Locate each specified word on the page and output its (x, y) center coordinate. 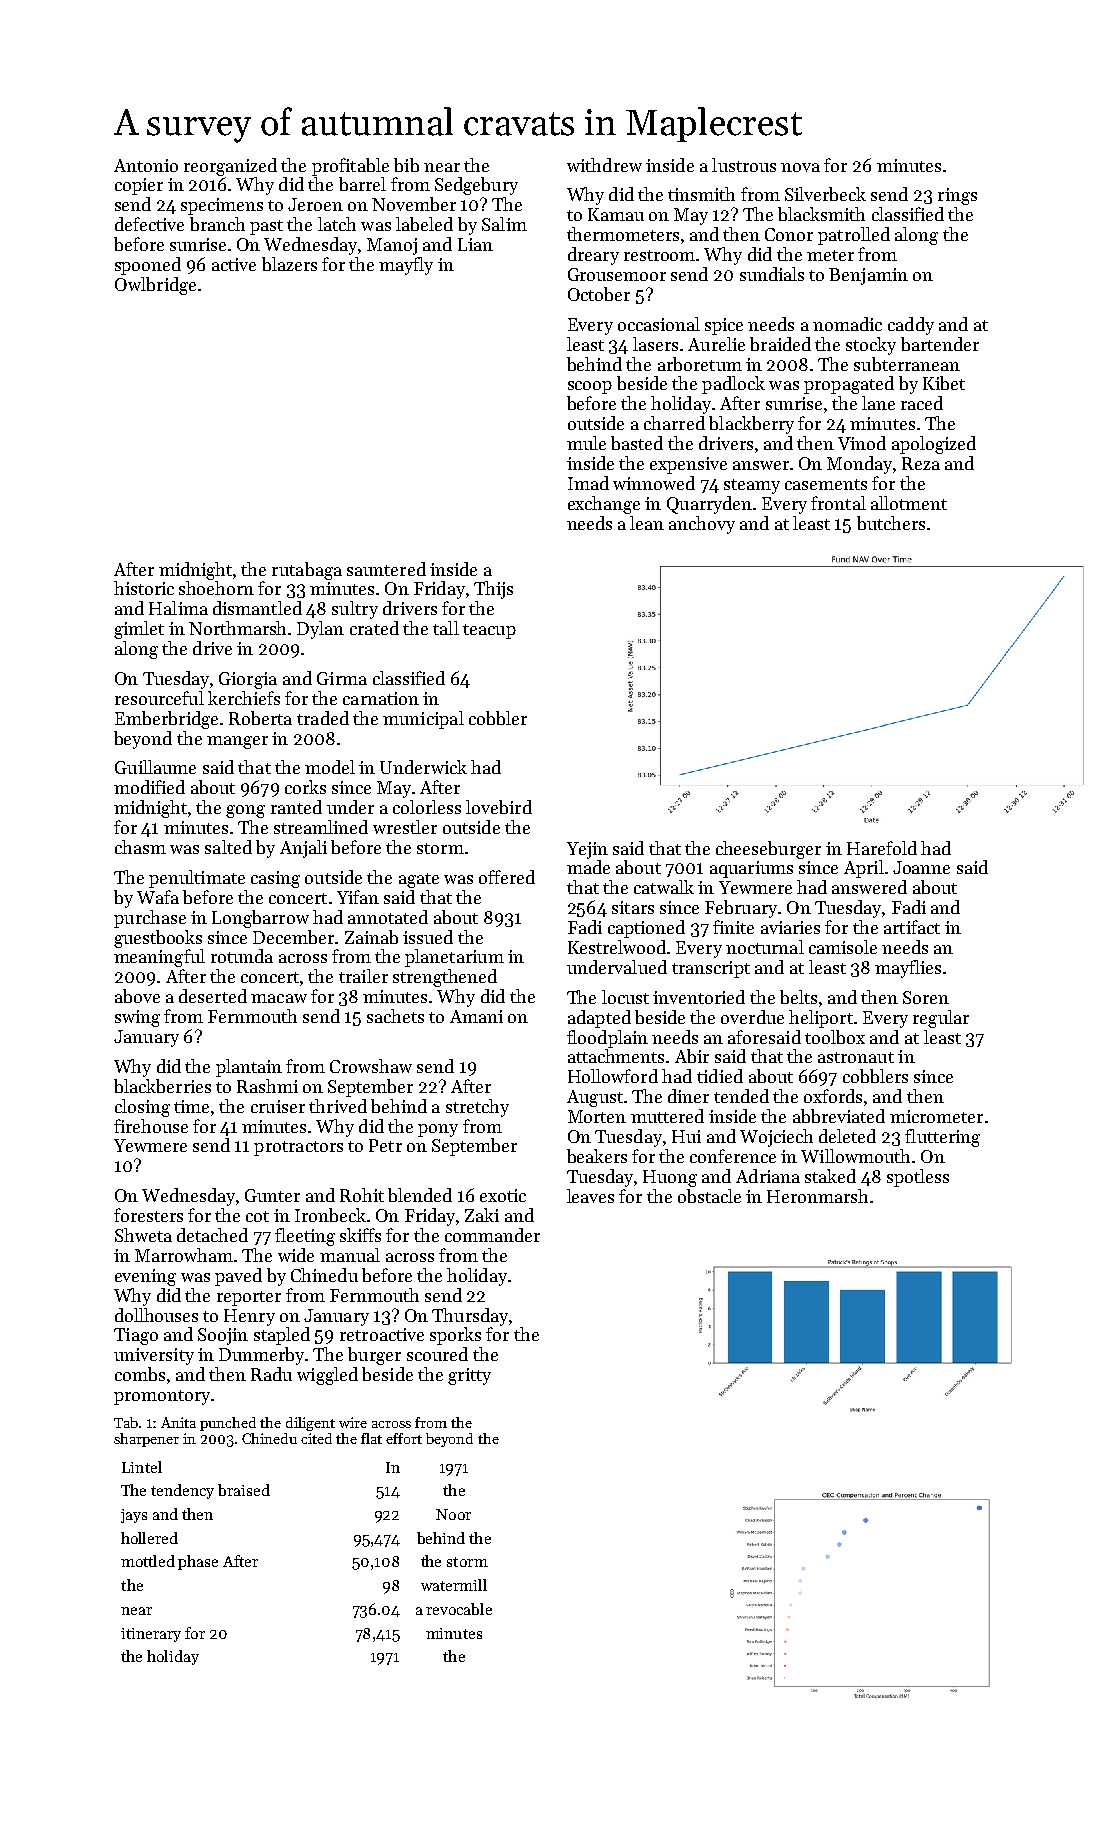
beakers (597, 1156)
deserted (213, 996)
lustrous (744, 165)
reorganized (230, 167)
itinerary (151, 1635)
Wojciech (776, 1138)
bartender (940, 344)
